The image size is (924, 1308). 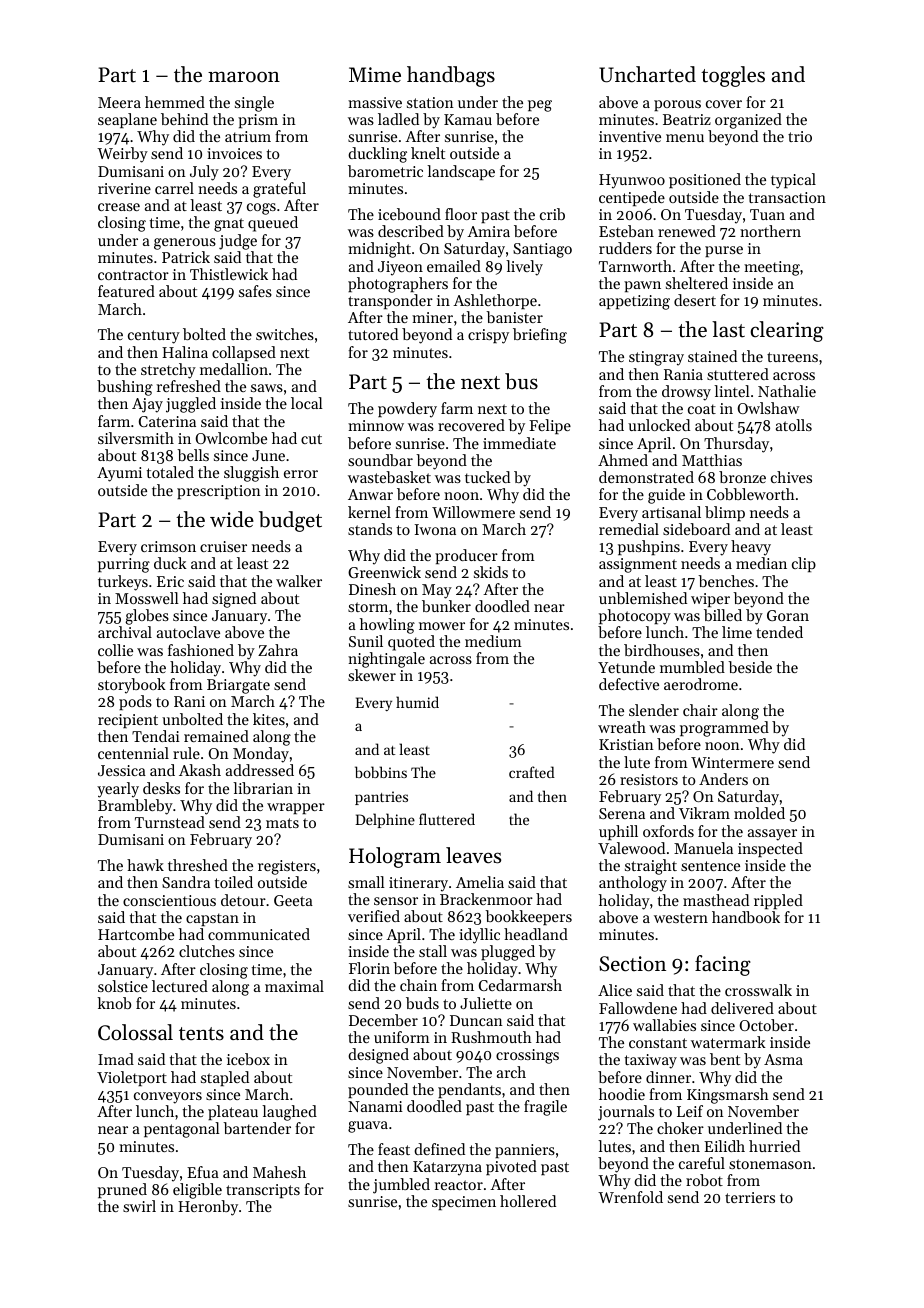 I want to click on maroon, so click(x=244, y=77).
